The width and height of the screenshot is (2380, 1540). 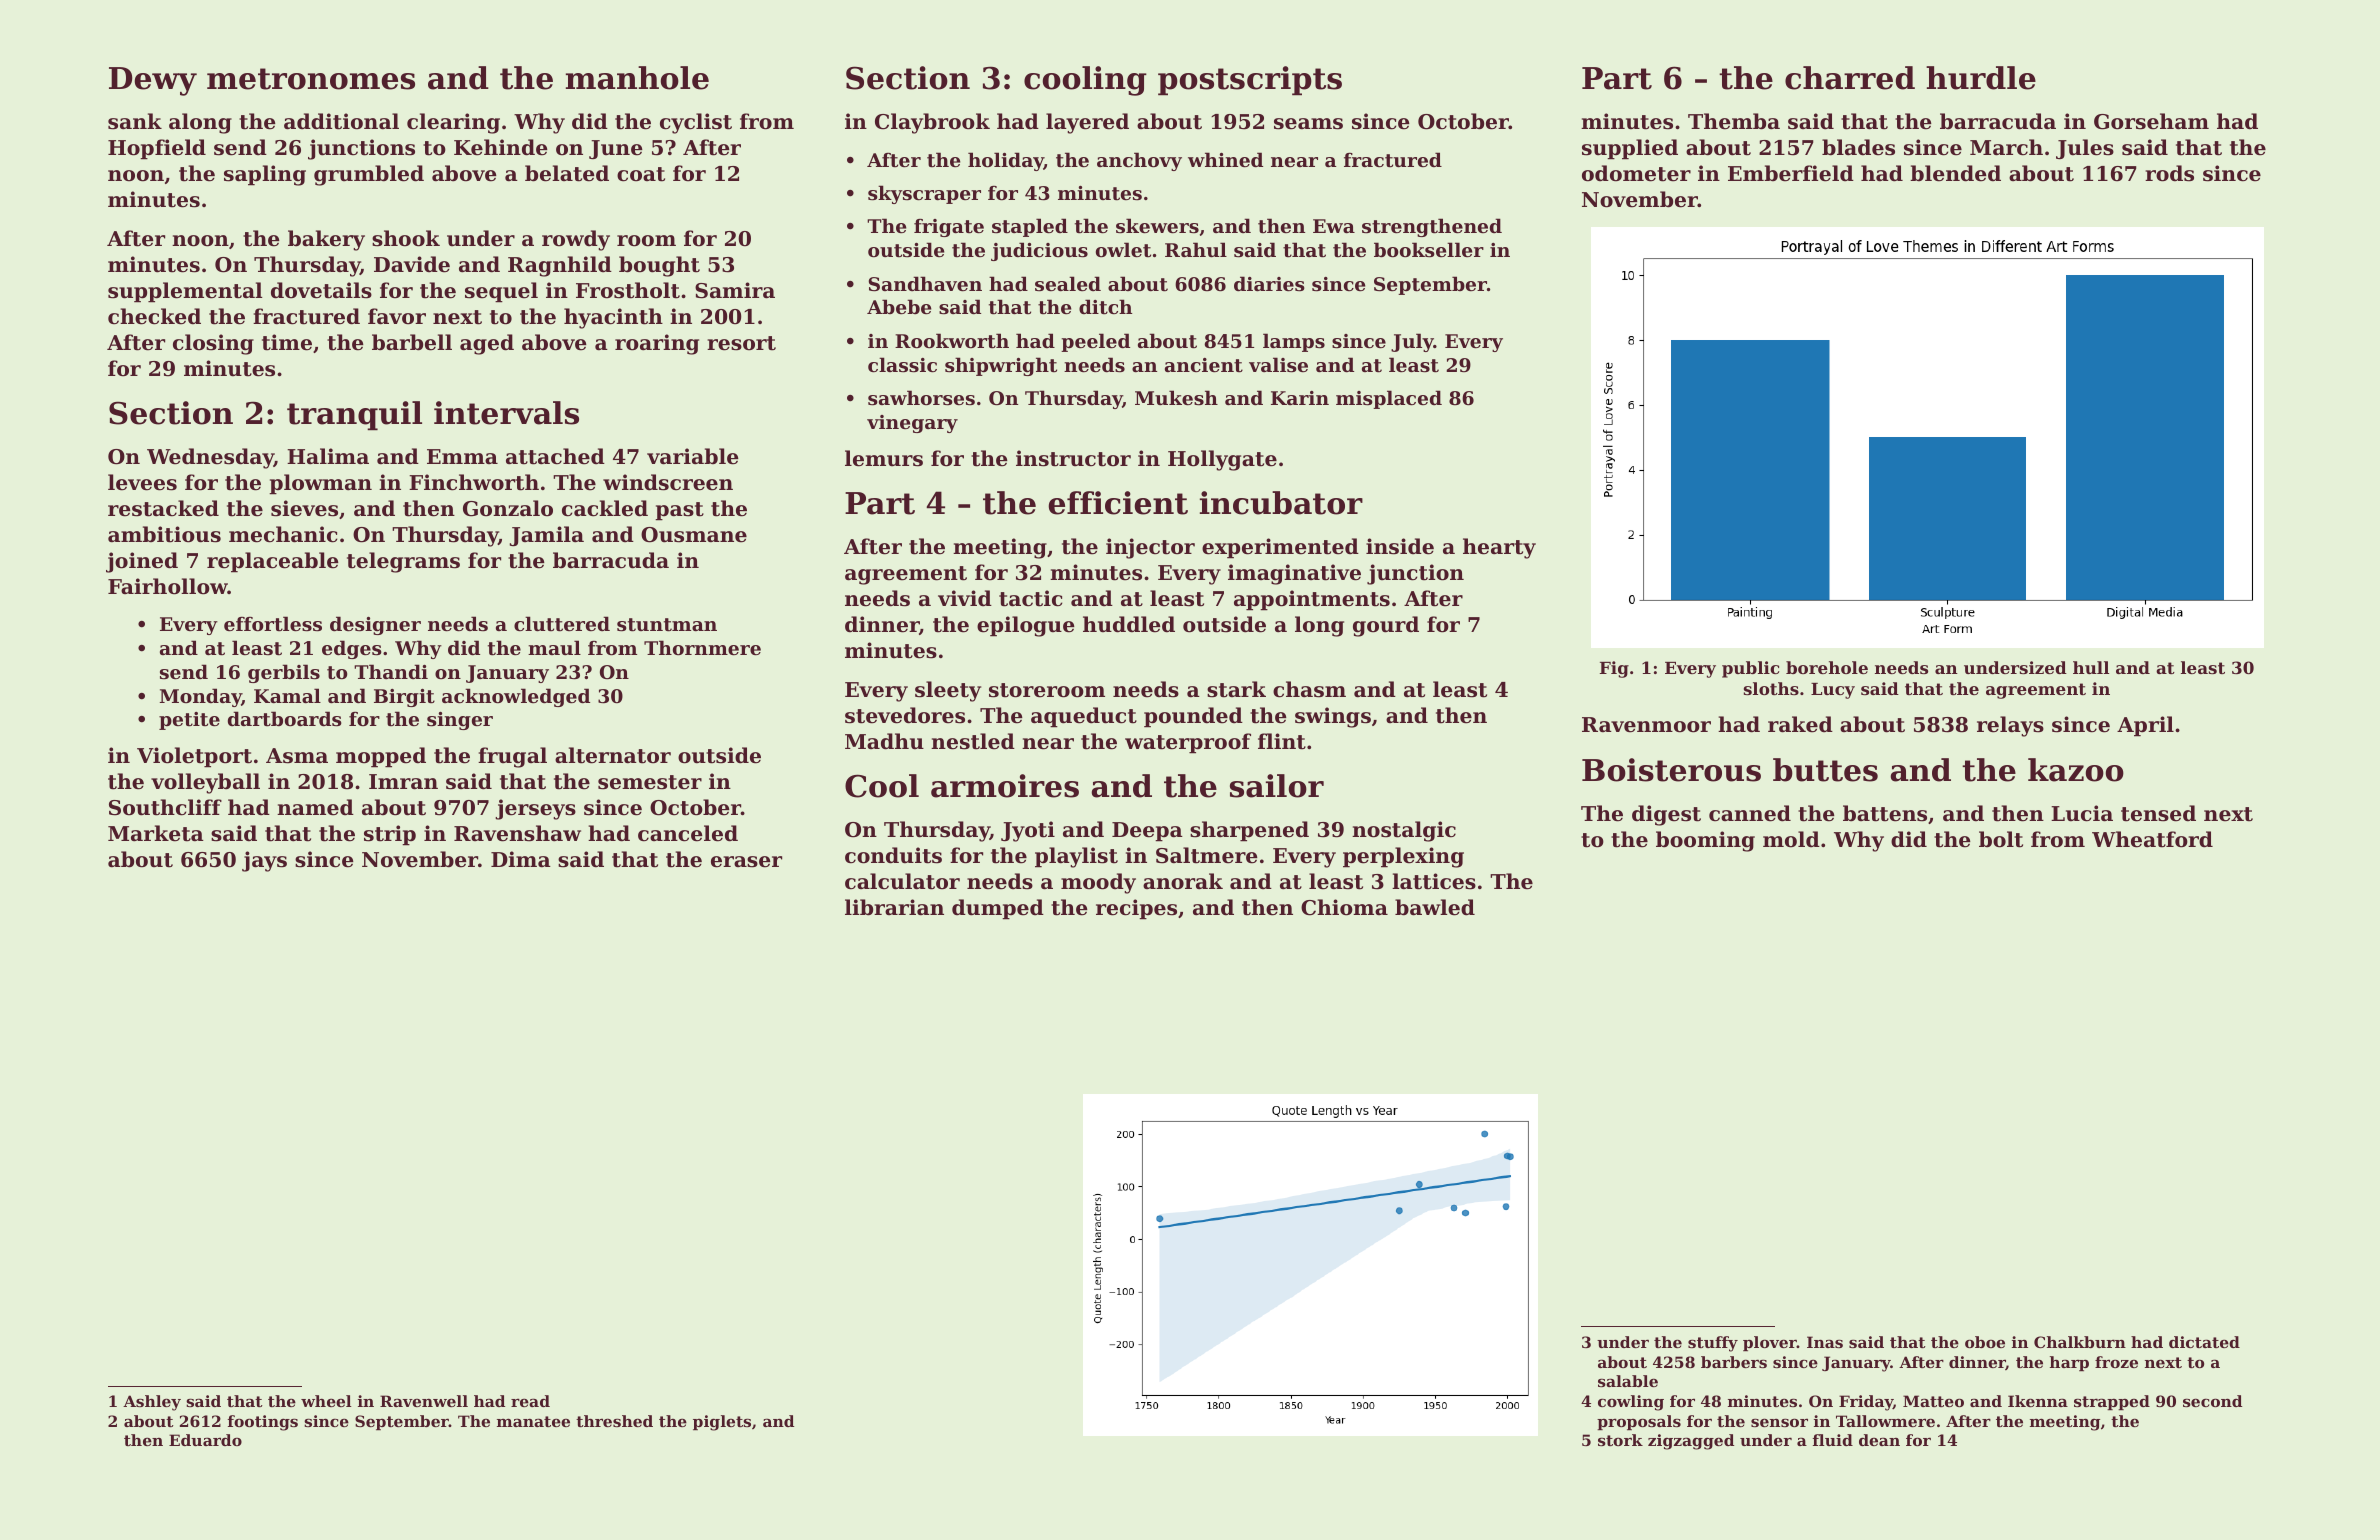 I want to click on cowling, so click(x=1631, y=1403).
